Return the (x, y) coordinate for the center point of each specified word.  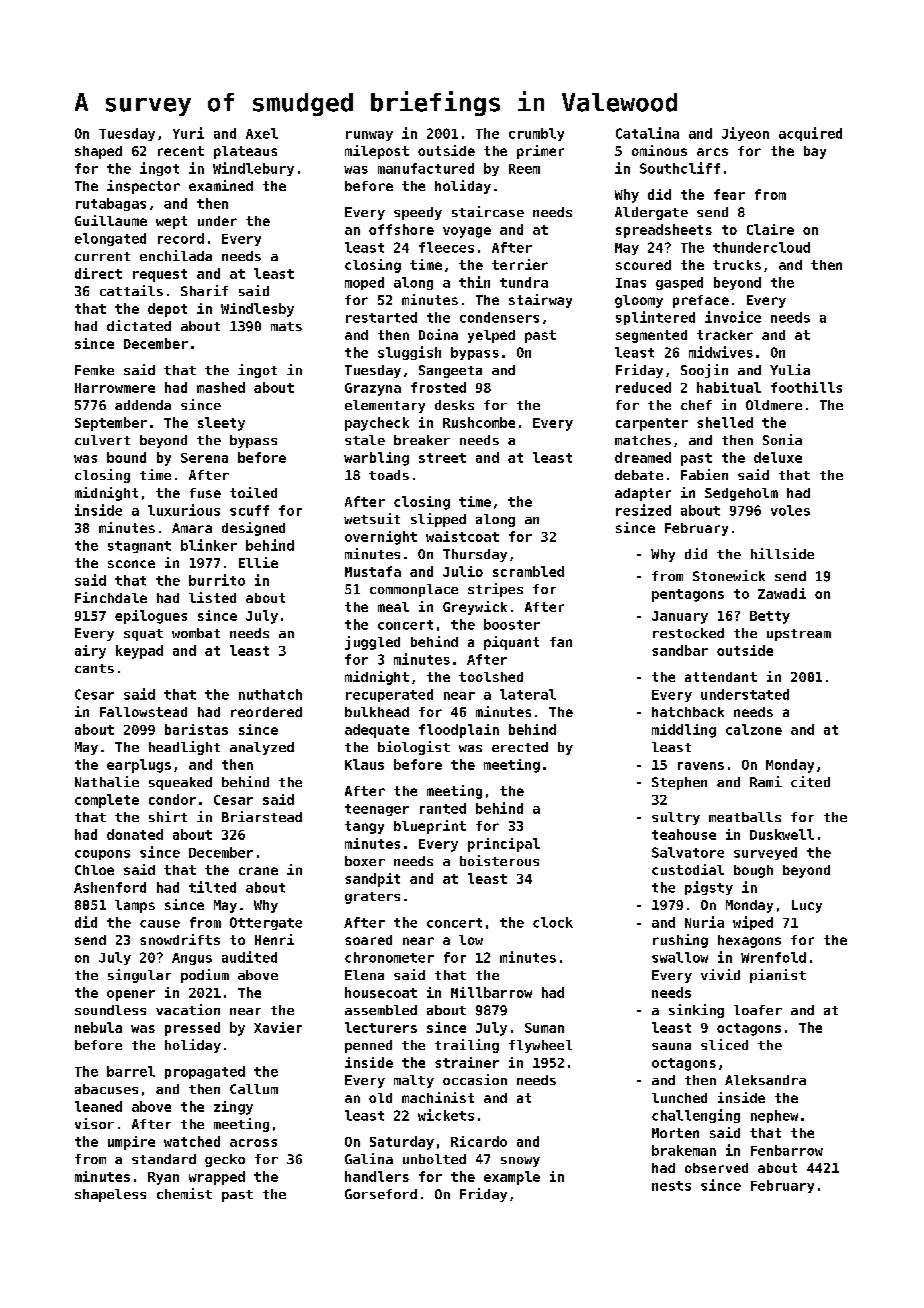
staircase (488, 211)
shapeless (110, 1195)
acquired (810, 134)
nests (671, 1186)
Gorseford (381, 1194)
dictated (139, 325)
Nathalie (107, 781)
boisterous (499, 860)
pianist (778, 976)
